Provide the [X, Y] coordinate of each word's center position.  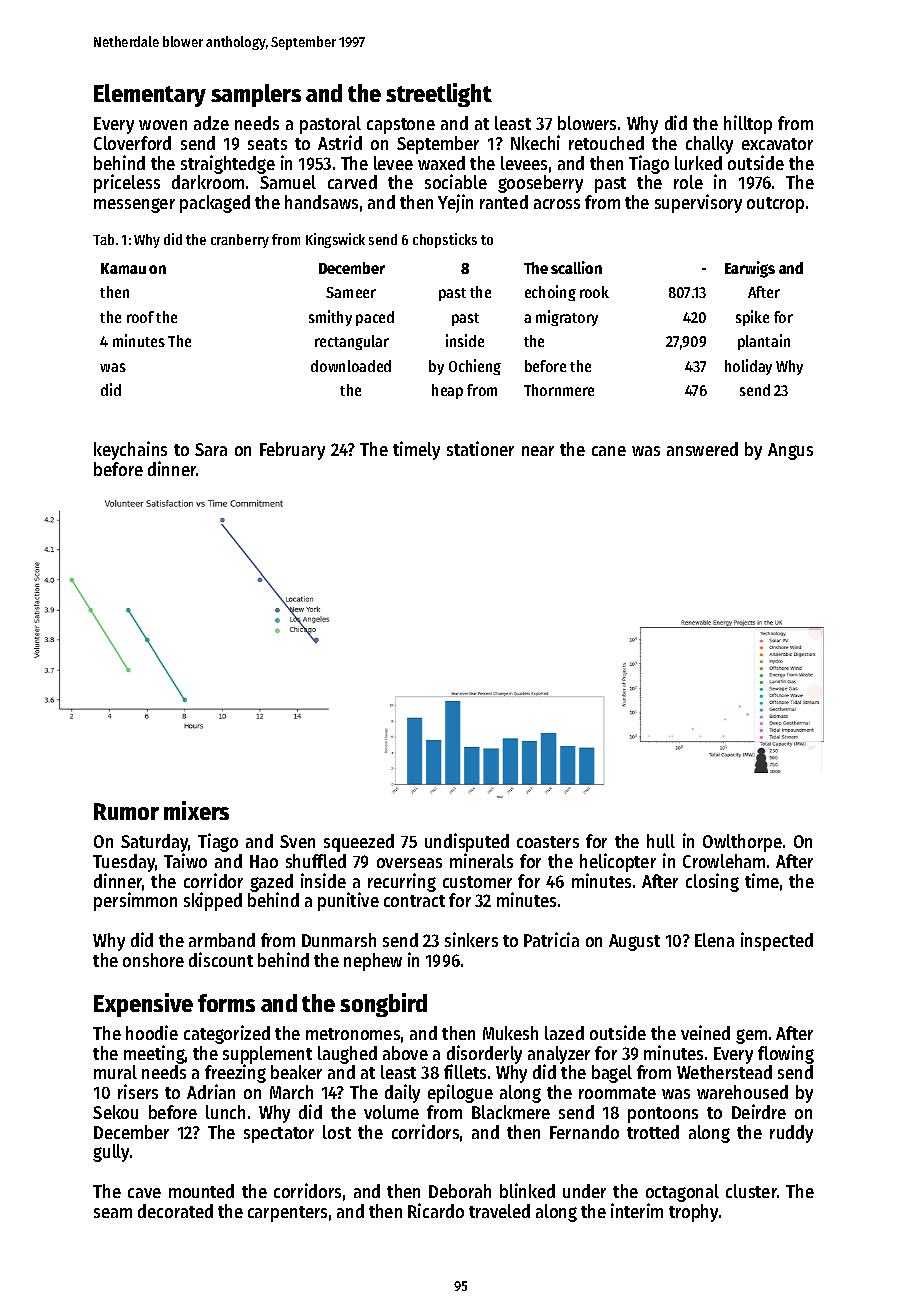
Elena [714, 940]
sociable [456, 181]
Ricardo [436, 1210]
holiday [748, 367]
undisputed [467, 842]
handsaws [321, 202]
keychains [130, 450]
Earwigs [750, 269]
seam [113, 1213]
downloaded [351, 366]
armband [222, 940]
